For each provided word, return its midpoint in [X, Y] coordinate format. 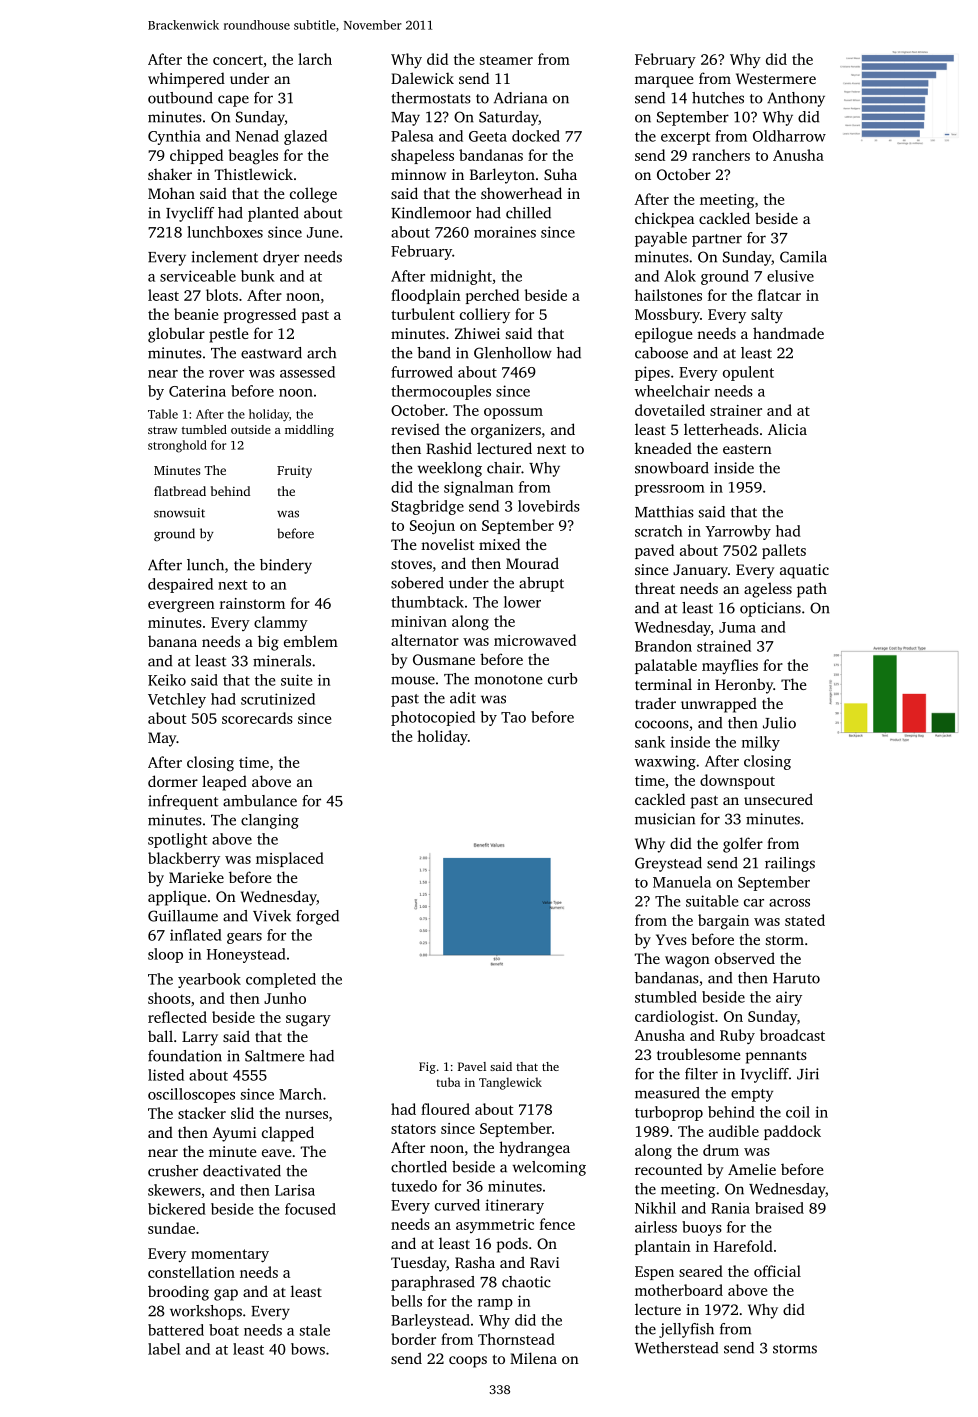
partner [717, 240]
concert [238, 60]
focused [310, 1209]
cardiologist [674, 1018]
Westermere [776, 78]
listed [166, 1075]
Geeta [488, 136]
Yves [671, 939]
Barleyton [502, 176]
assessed [307, 372]
